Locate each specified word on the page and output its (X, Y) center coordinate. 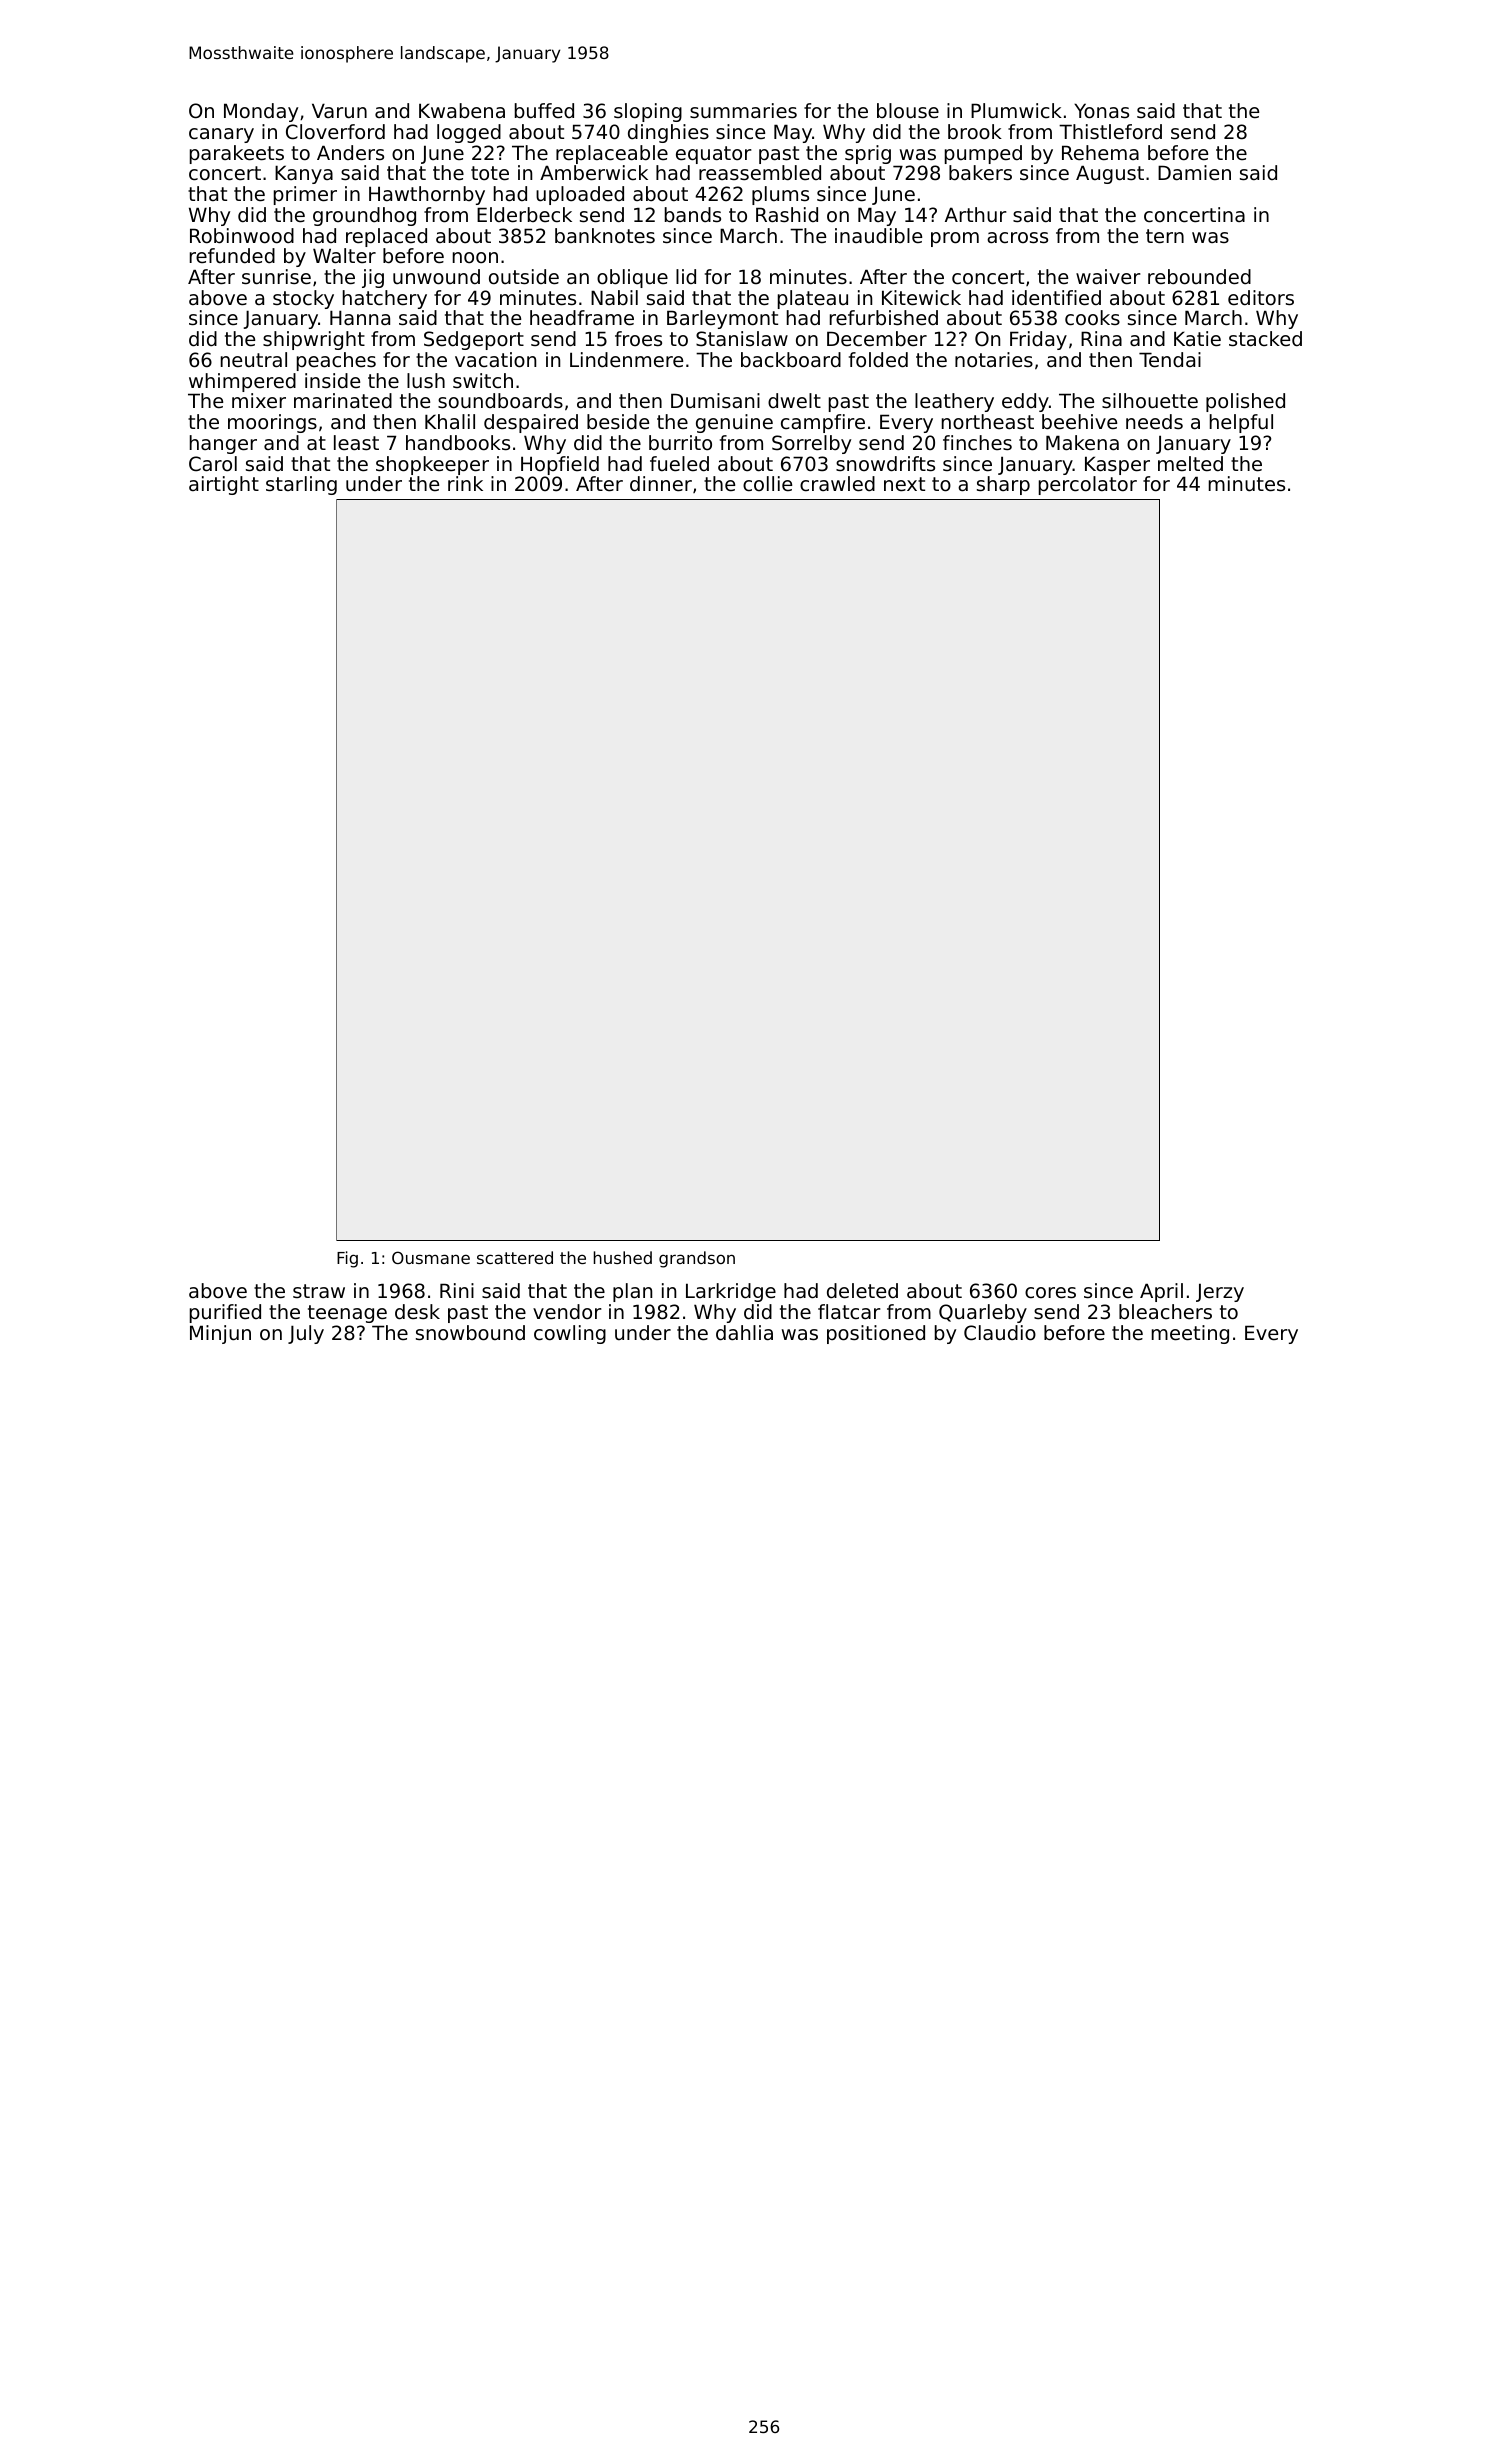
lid (686, 276)
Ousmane (431, 1257)
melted (1190, 464)
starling (301, 485)
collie (767, 484)
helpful (1241, 423)
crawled (837, 484)
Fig (347, 1259)
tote (490, 173)
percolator (1088, 485)
